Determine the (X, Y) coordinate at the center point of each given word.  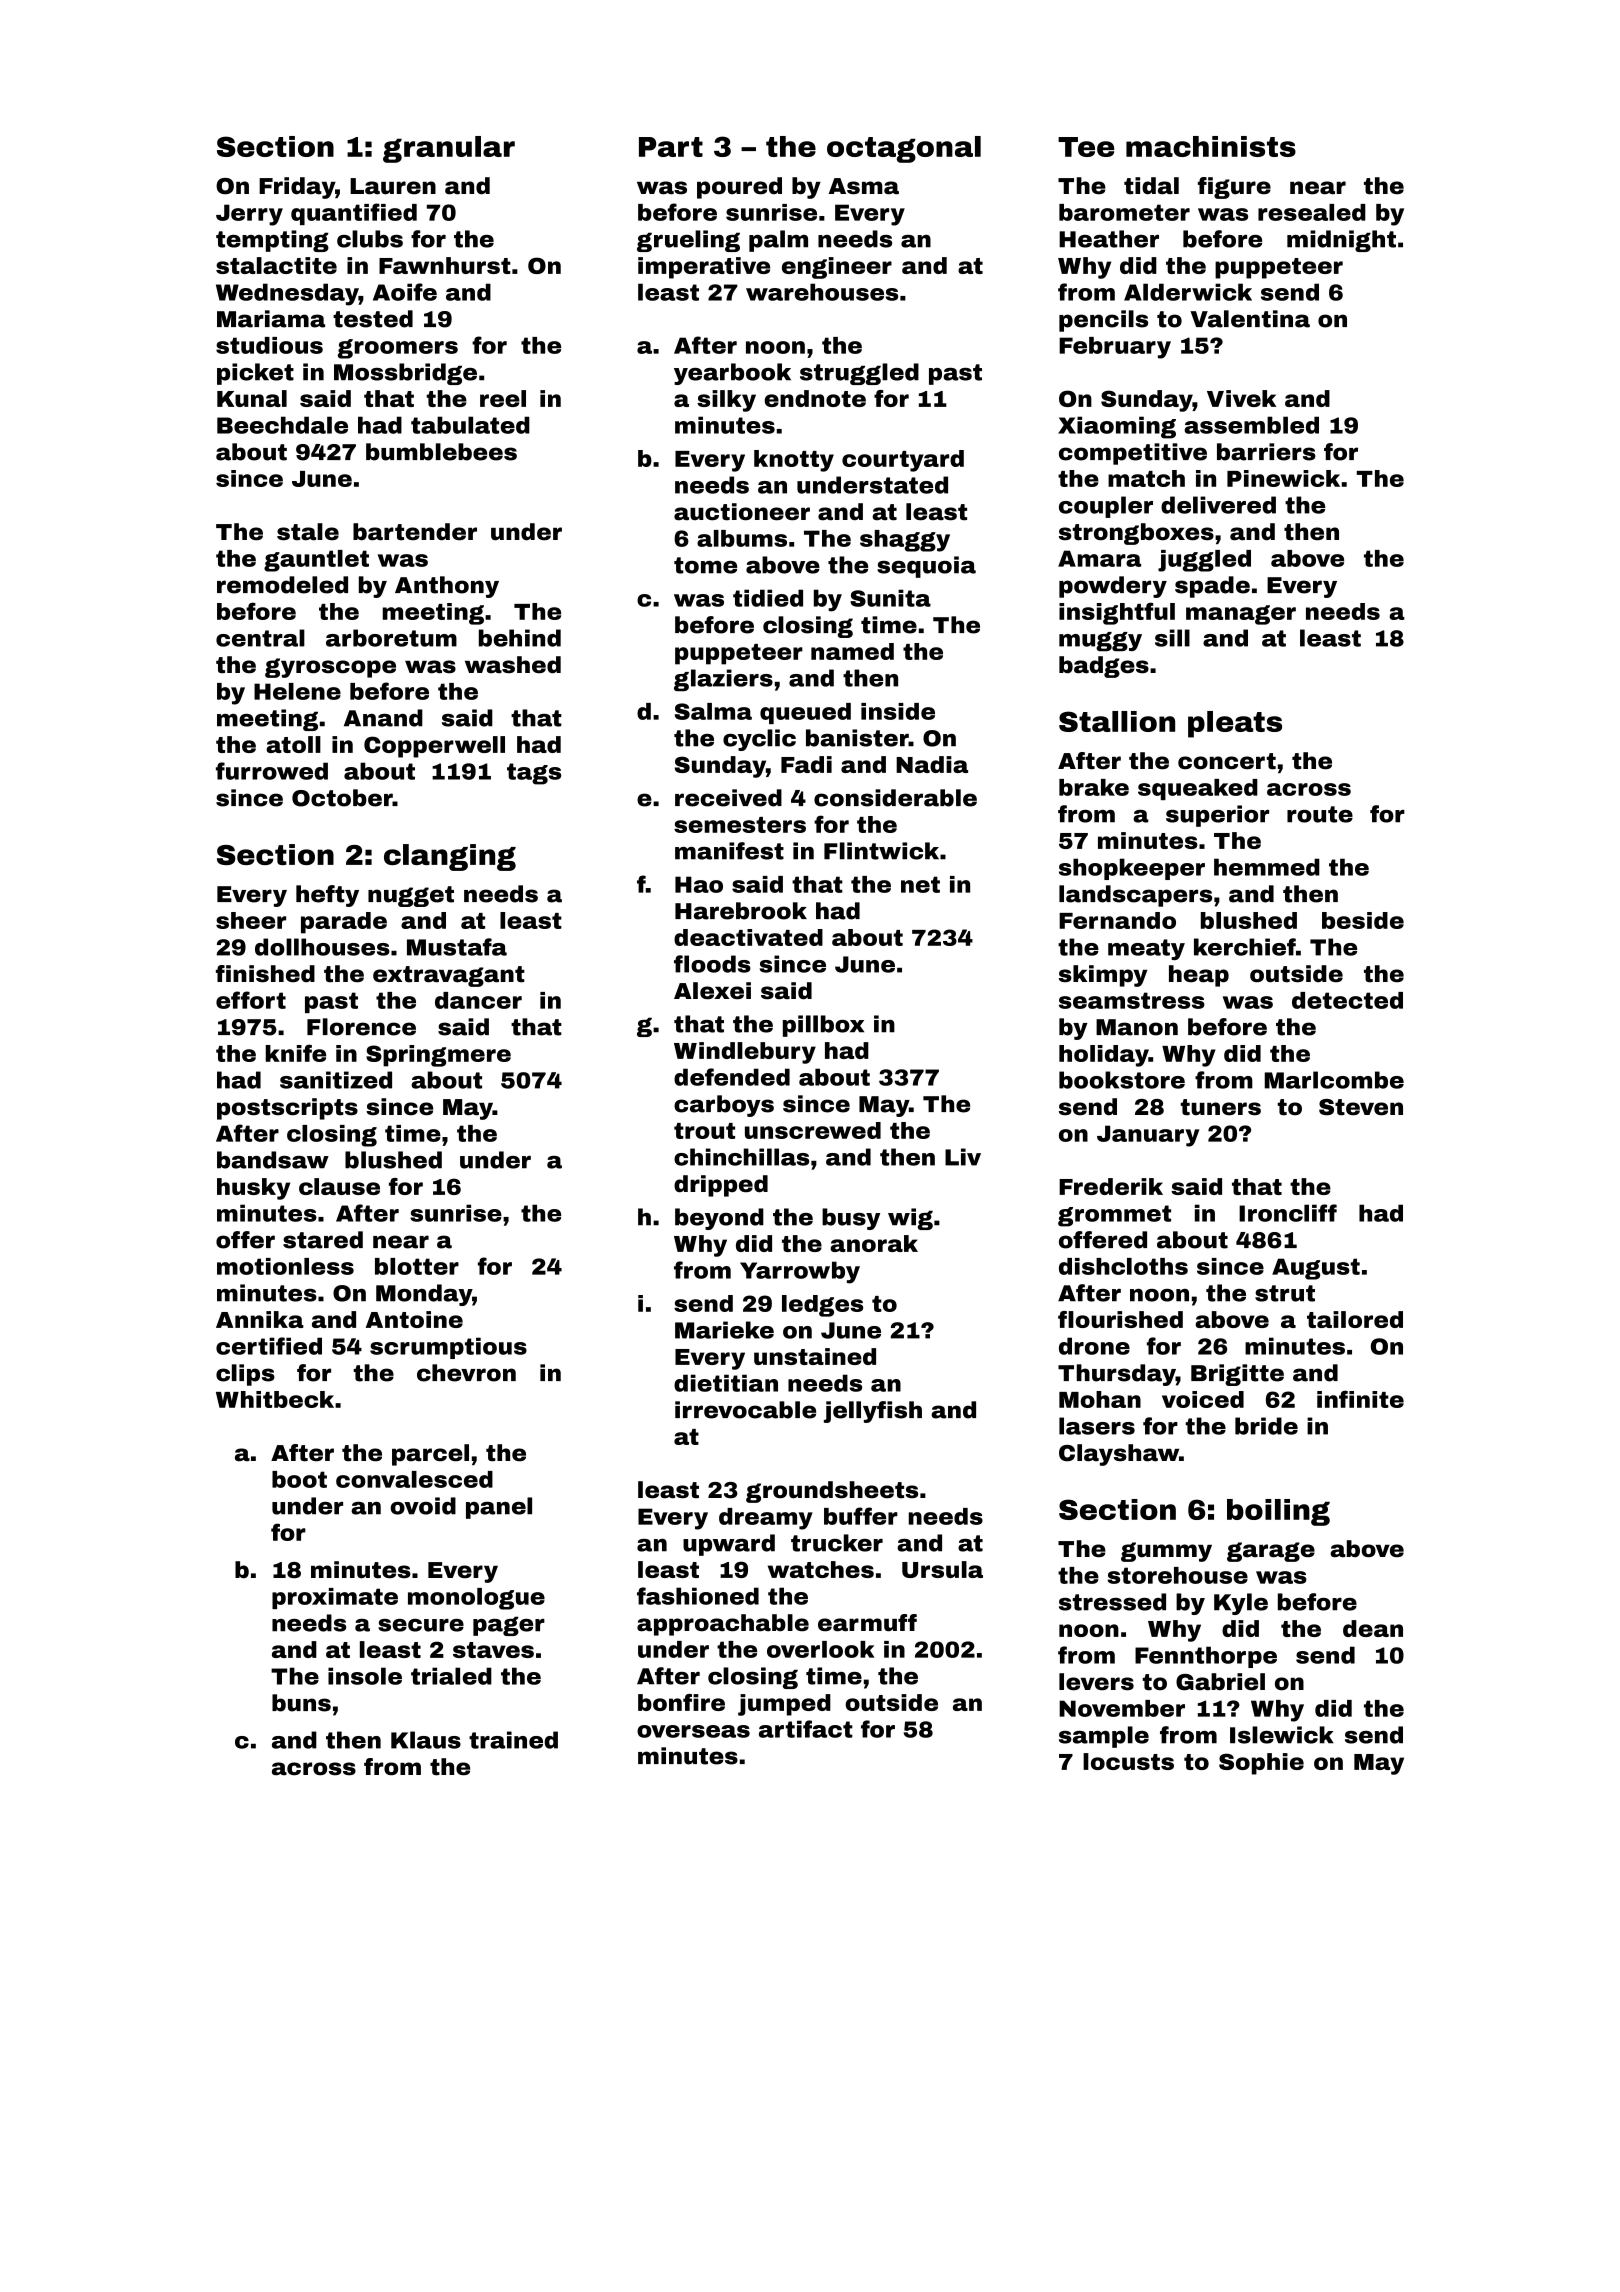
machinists (1211, 146)
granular (449, 149)
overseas (693, 1731)
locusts (1128, 1761)
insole (365, 1676)
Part (671, 147)
